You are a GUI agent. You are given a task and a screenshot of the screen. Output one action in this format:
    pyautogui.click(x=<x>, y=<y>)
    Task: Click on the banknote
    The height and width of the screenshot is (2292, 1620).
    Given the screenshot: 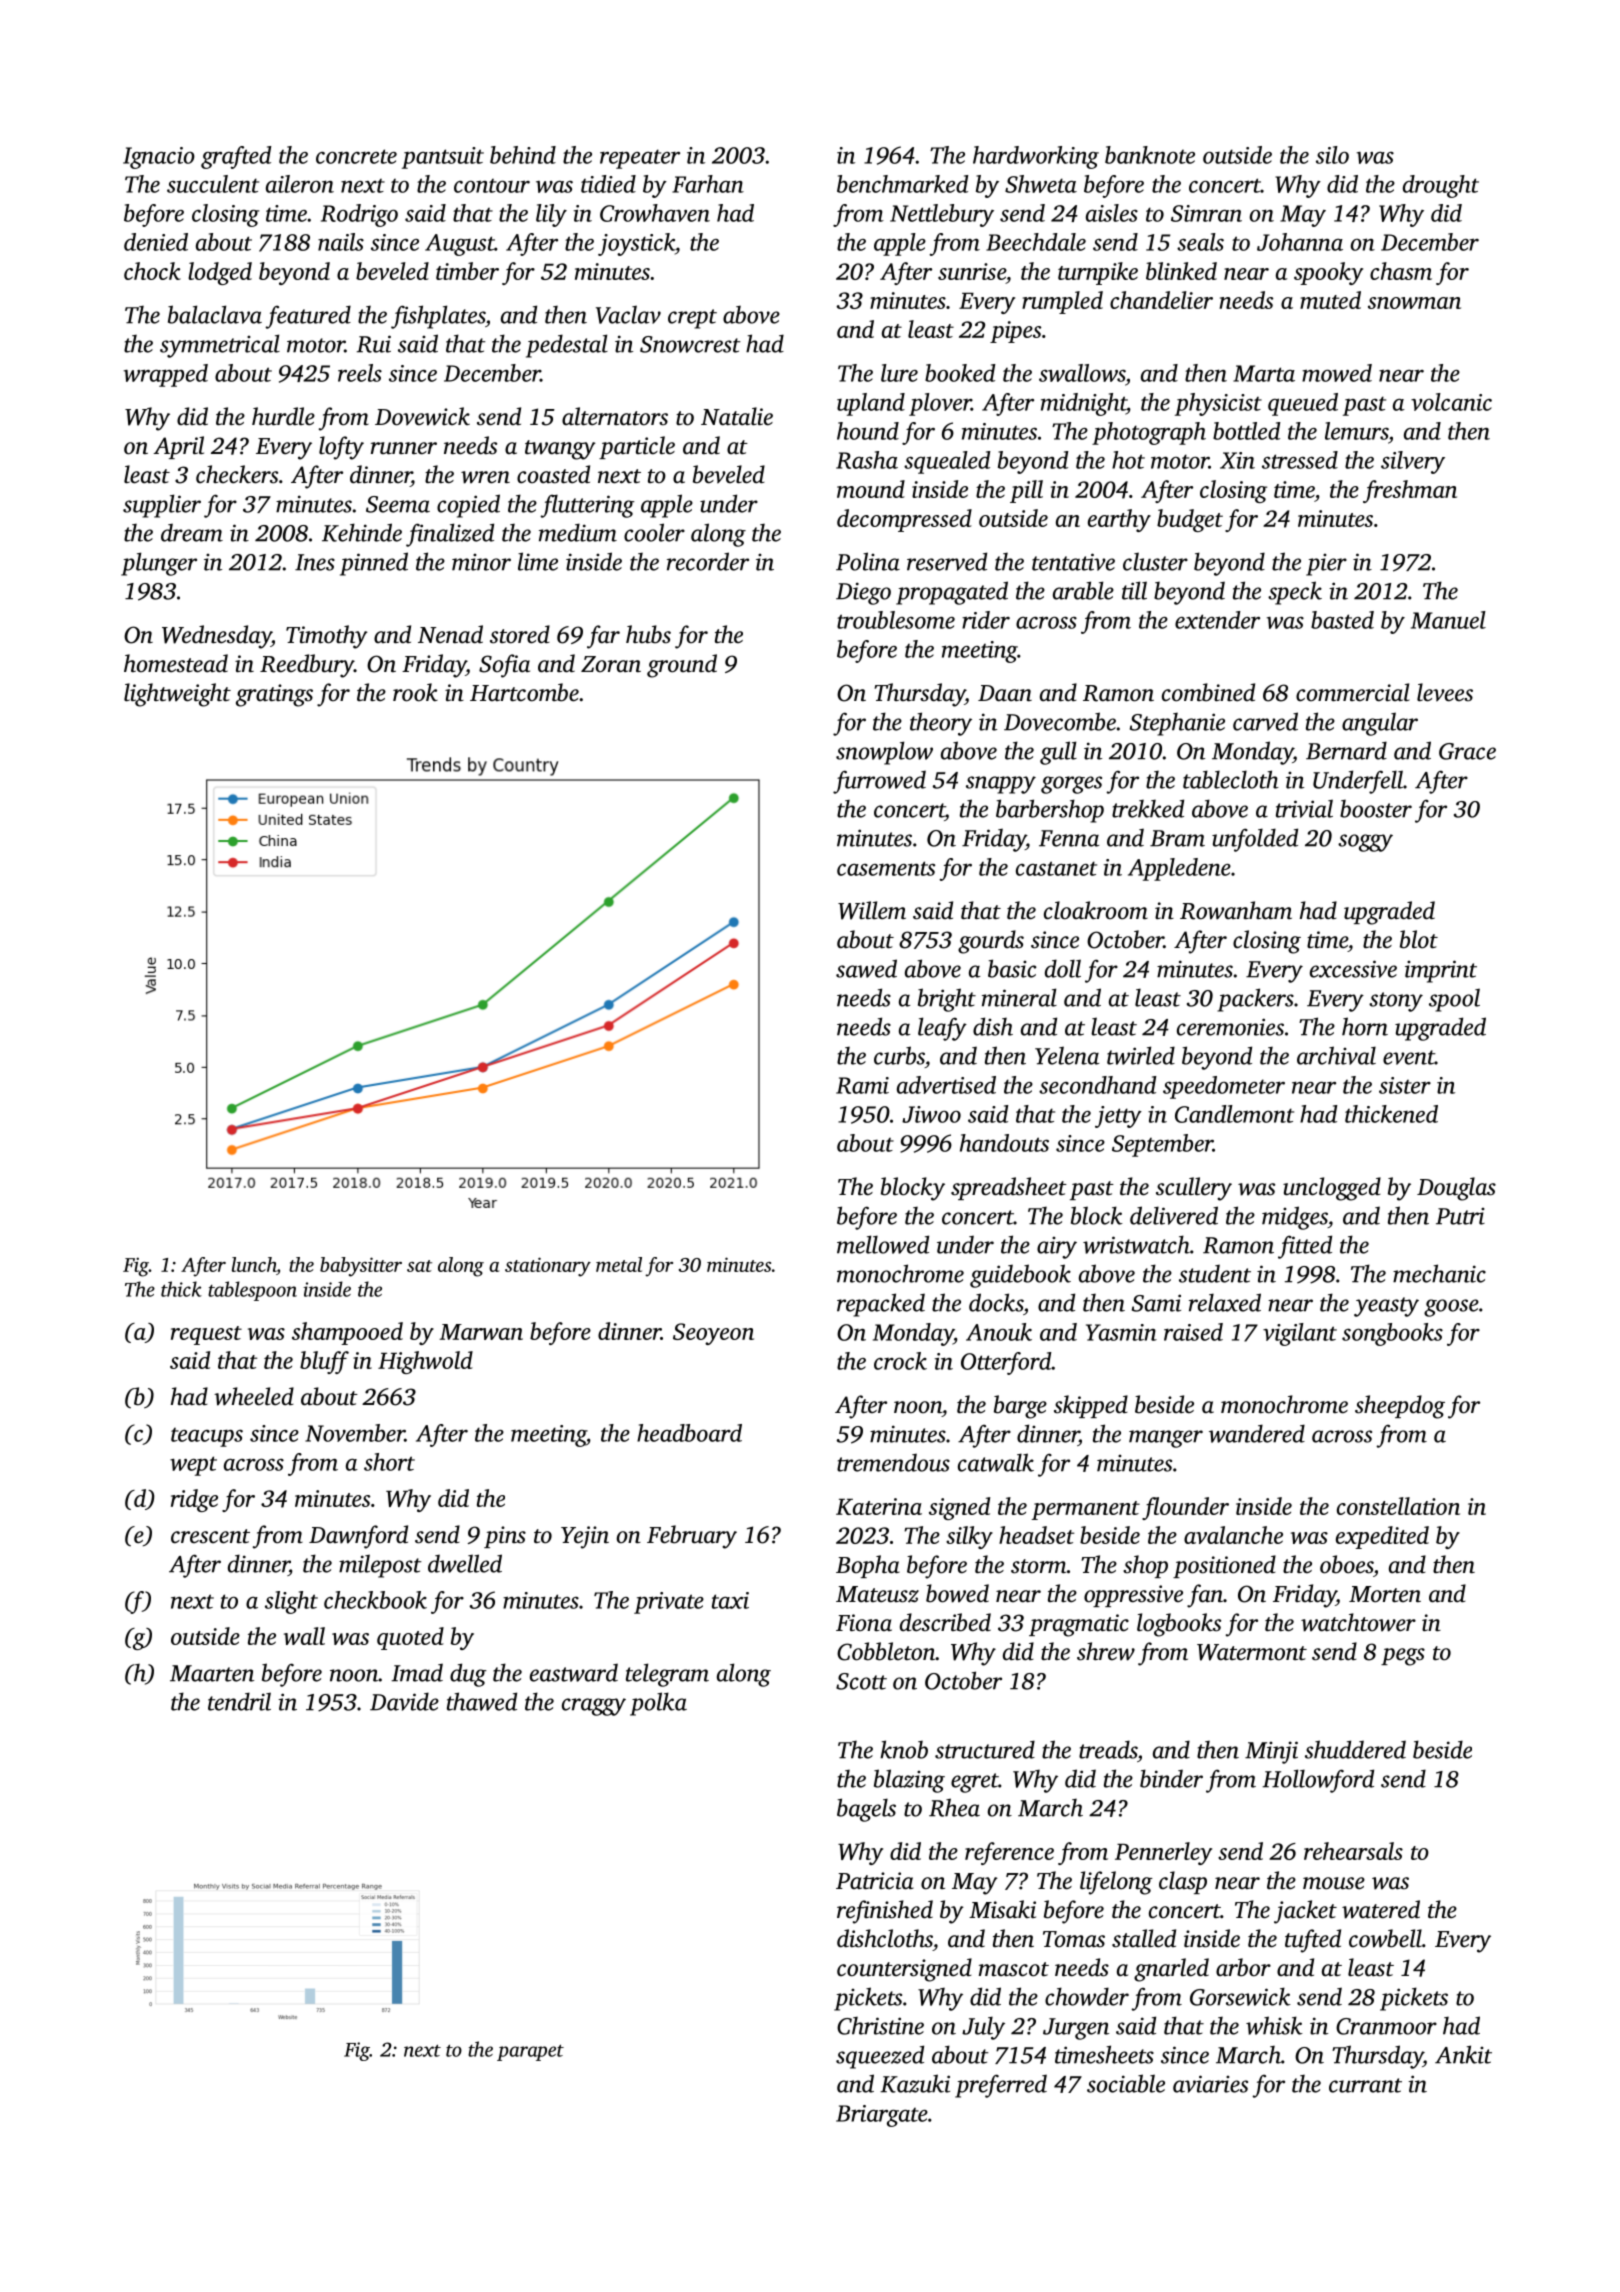 What is the action you would take?
    pyautogui.click(x=1150, y=155)
